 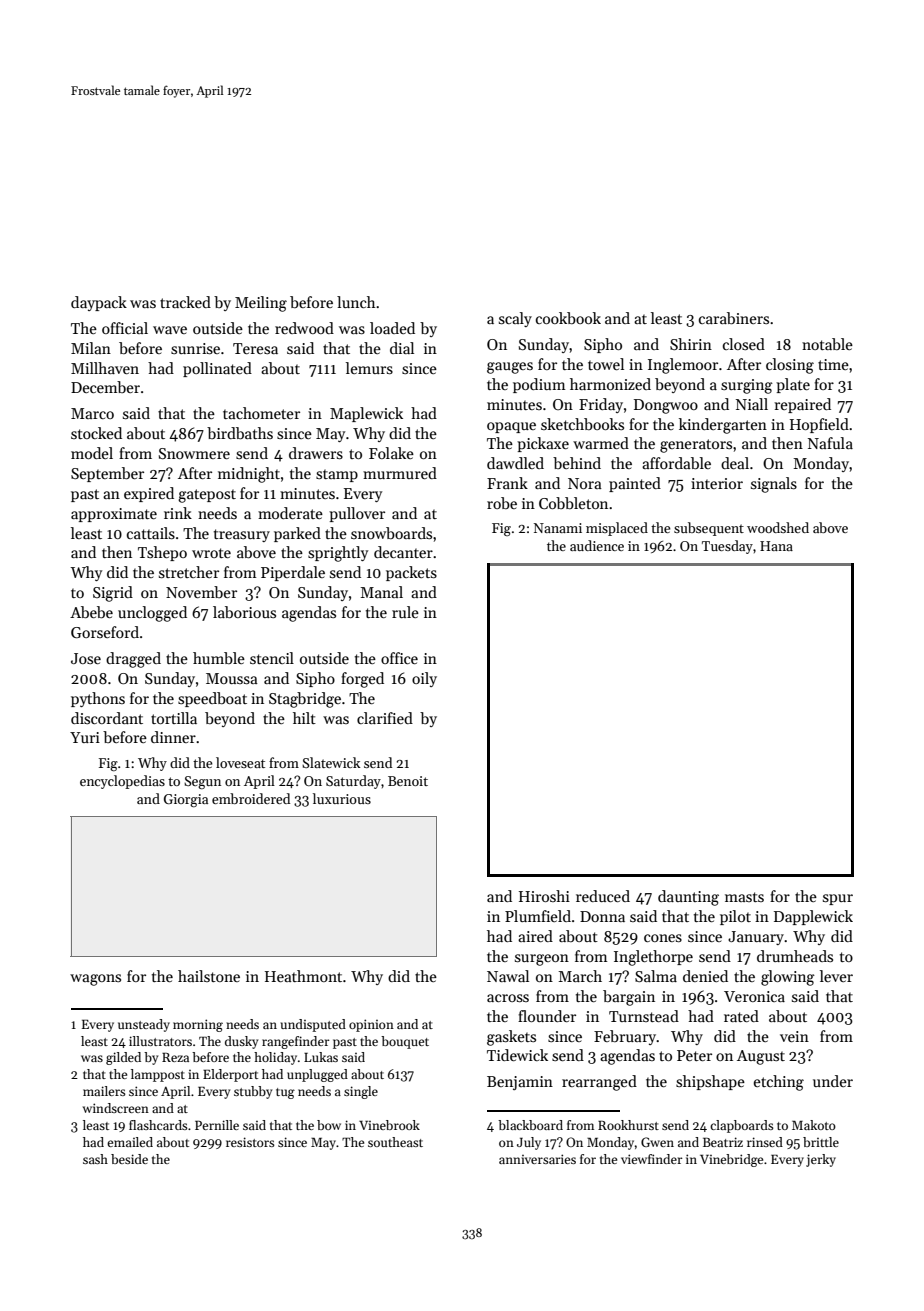 What do you see at coordinates (793, 385) in the page?
I see `plate` at bounding box center [793, 385].
